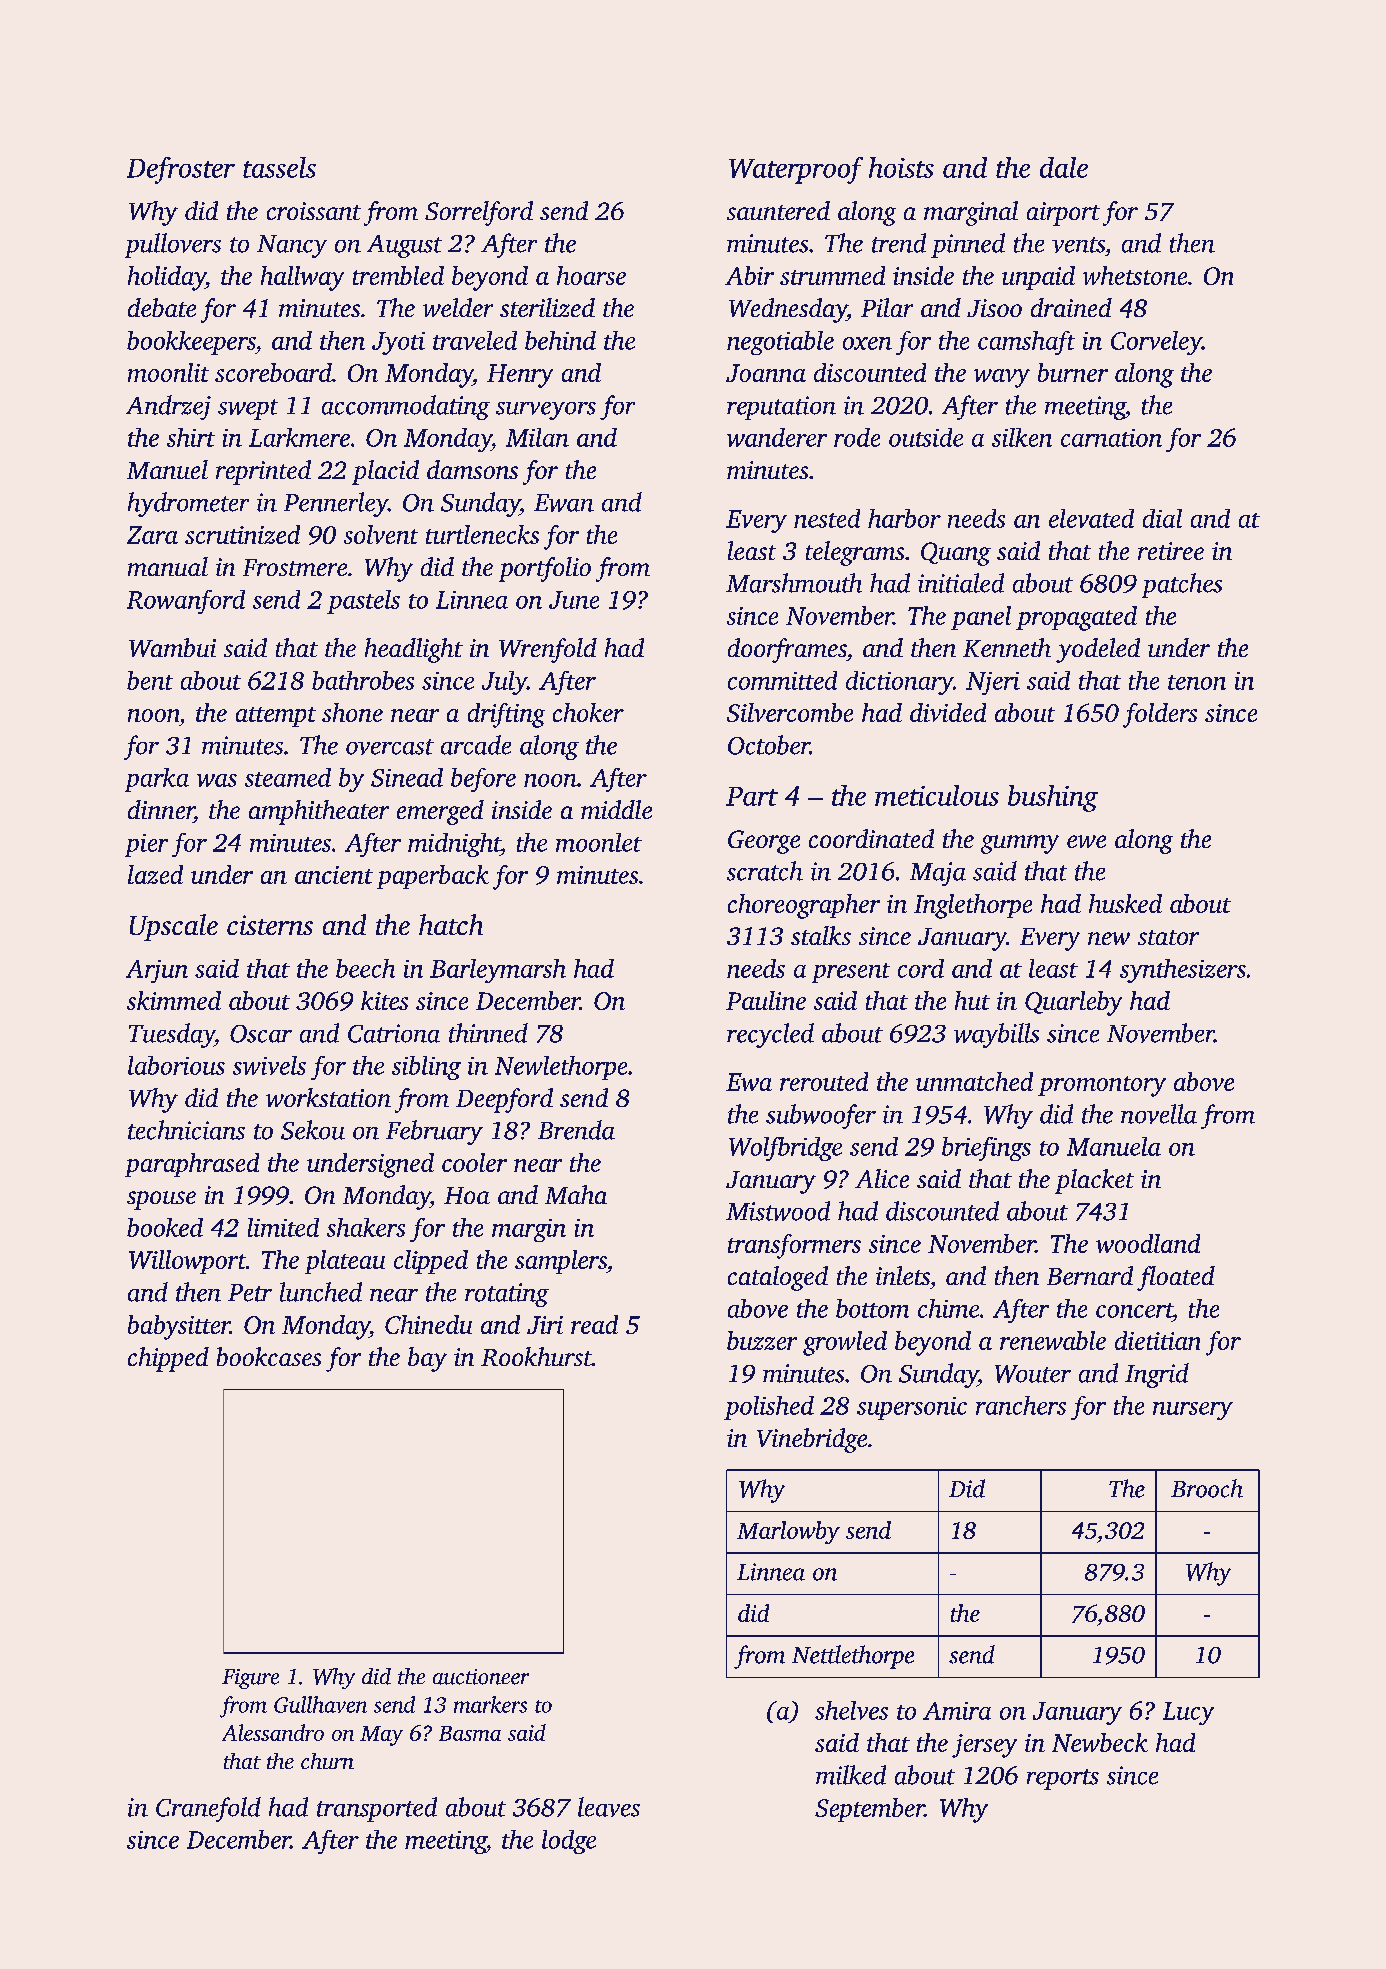 This document has width=1386, height=1969. Describe the element at coordinates (250, 1293) in the document. I see `Petr` at that location.
